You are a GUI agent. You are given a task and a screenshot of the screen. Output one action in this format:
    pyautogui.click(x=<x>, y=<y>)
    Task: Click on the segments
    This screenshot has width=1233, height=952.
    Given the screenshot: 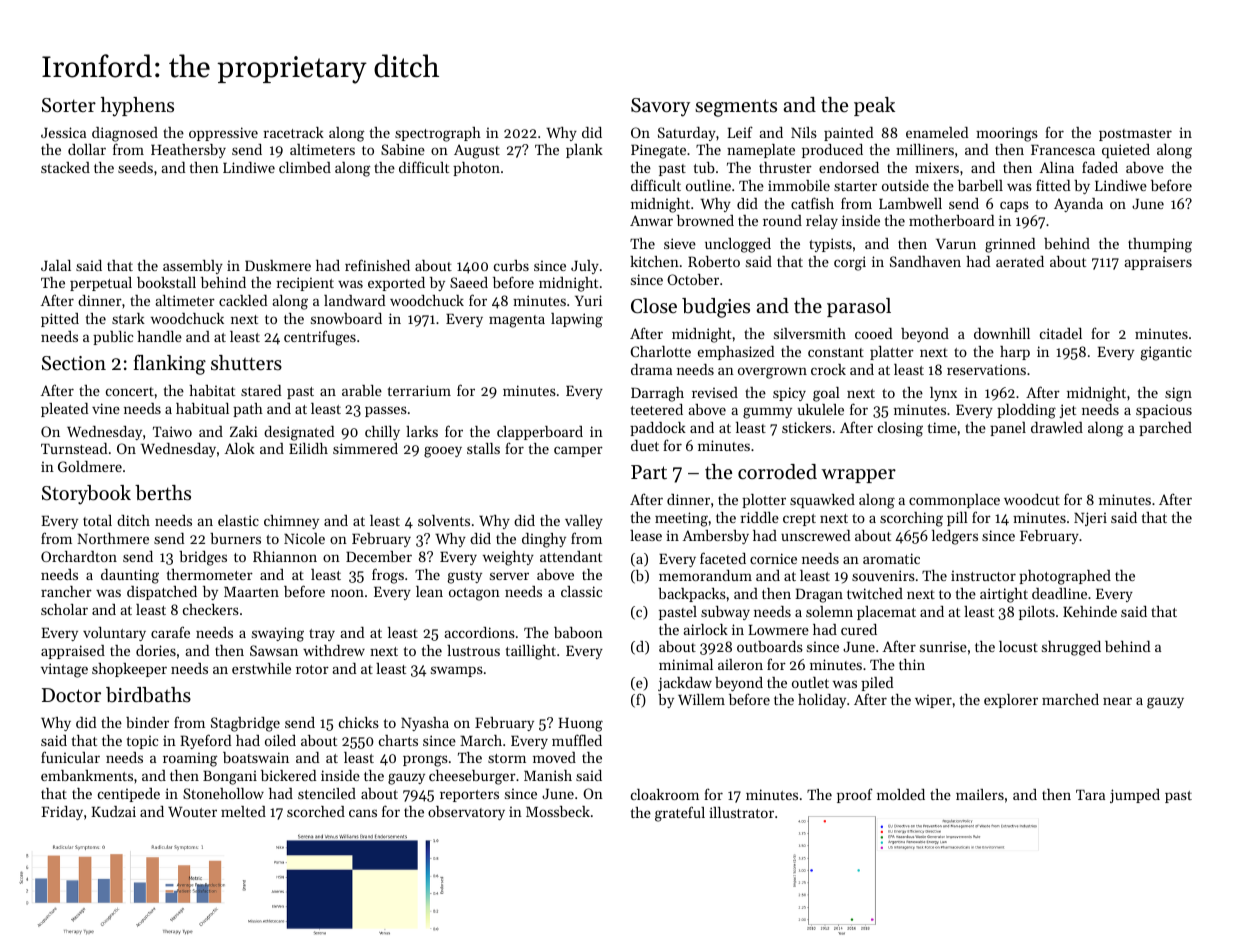 What is the action you would take?
    pyautogui.click(x=736, y=108)
